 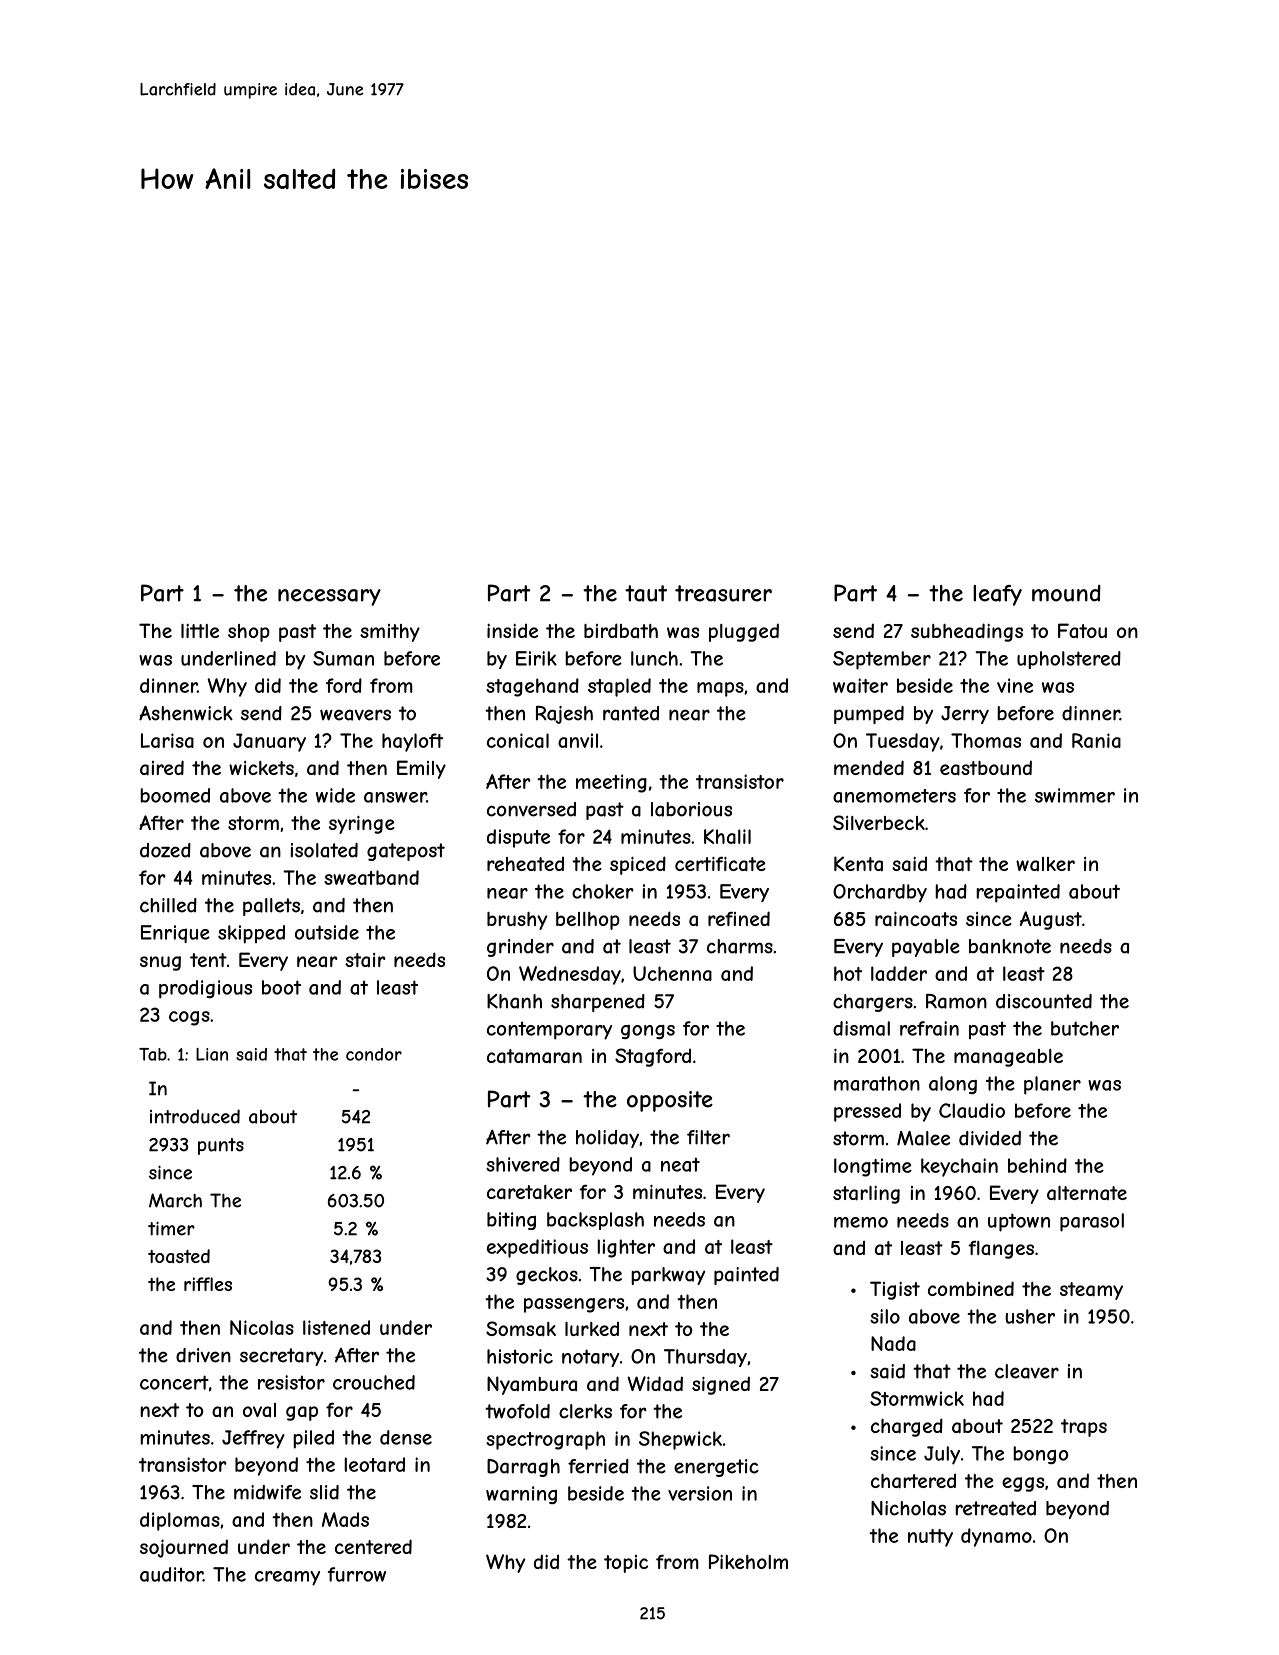 I want to click on dismal, so click(x=861, y=1028).
